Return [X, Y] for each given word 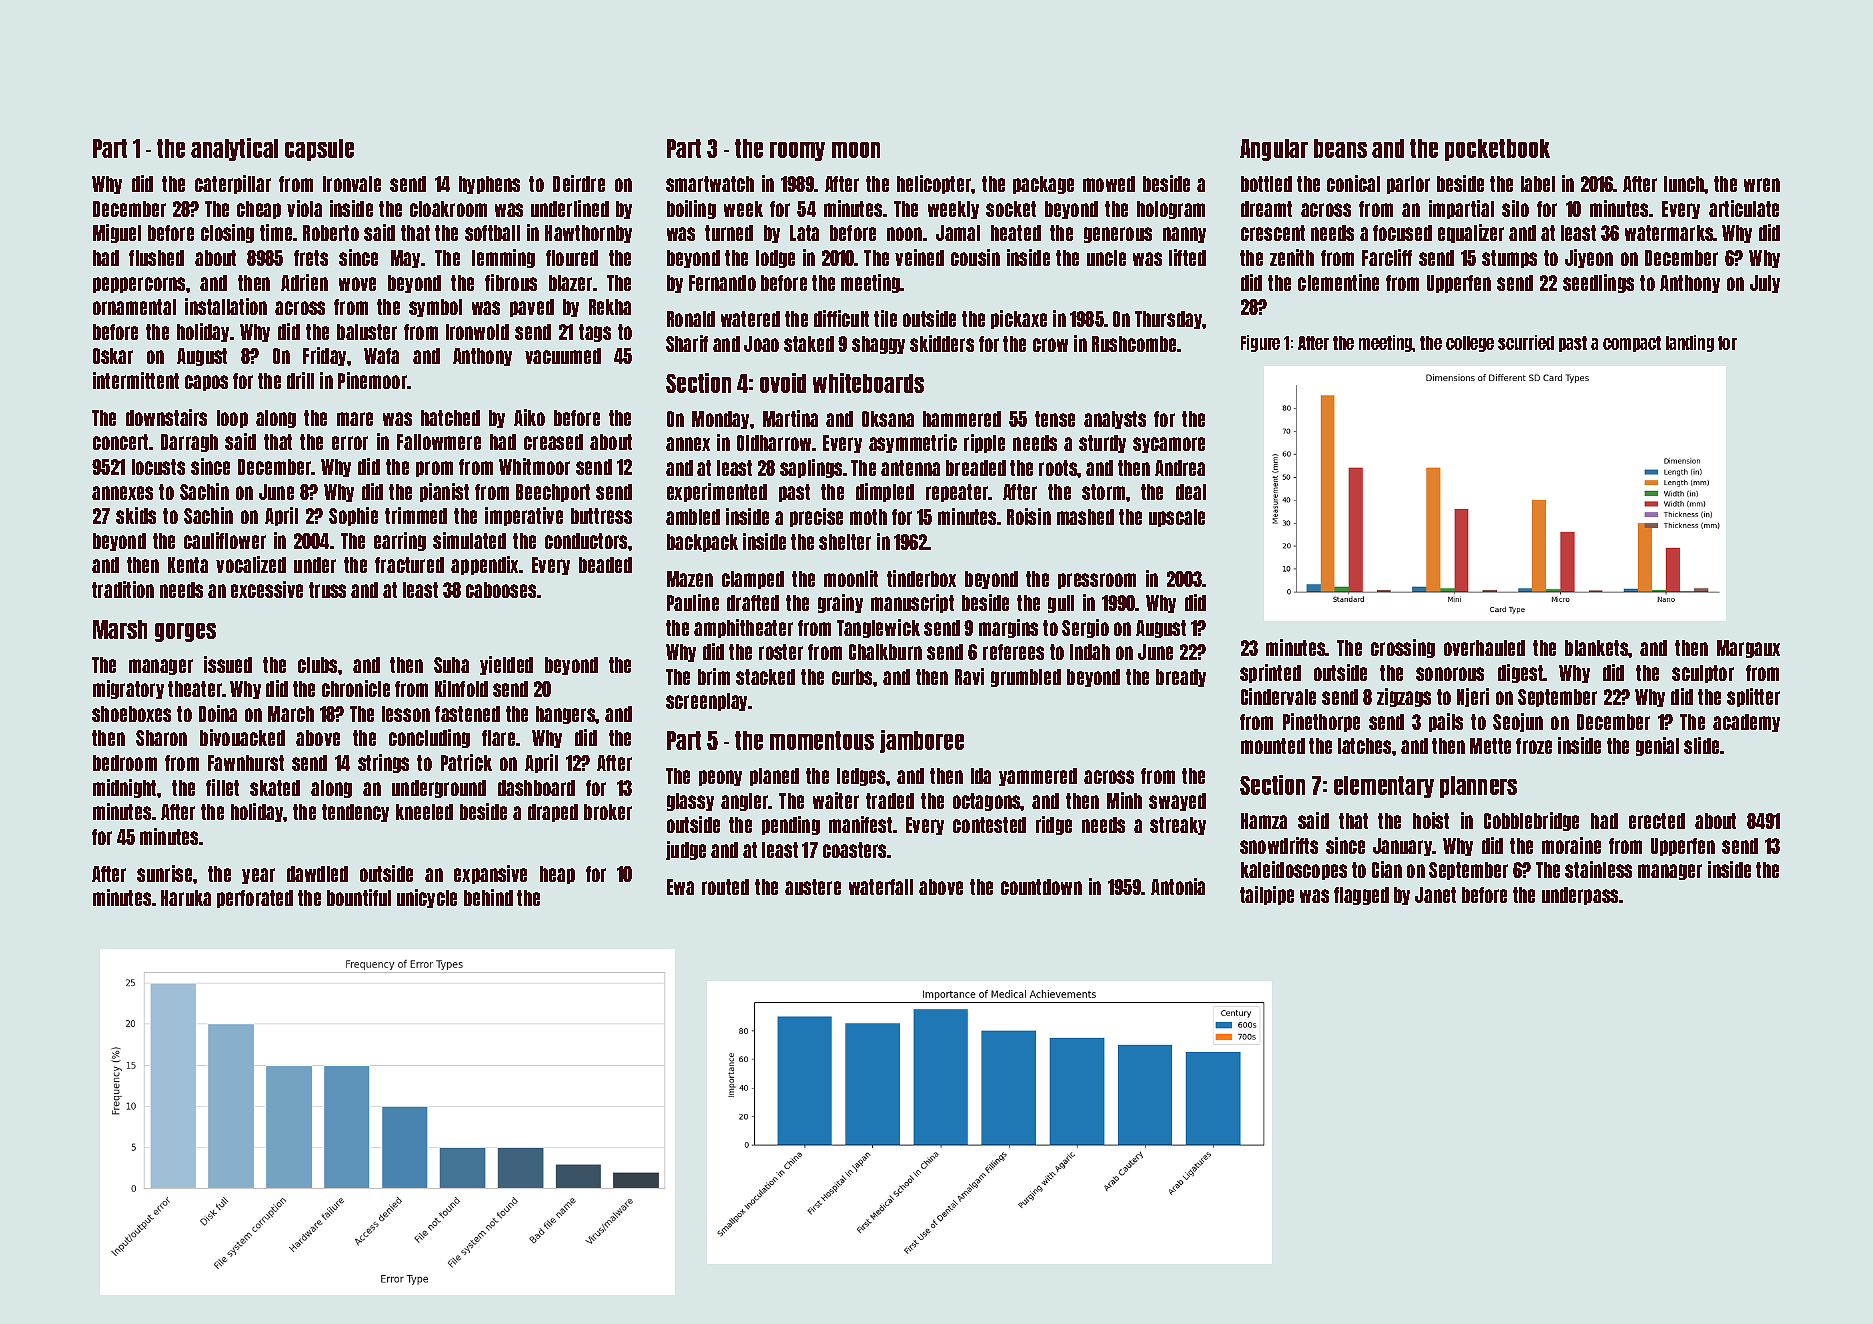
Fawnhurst [246, 763]
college [1470, 344]
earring [400, 541]
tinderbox [921, 578]
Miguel [117, 233]
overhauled [1484, 648]
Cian [1387, 869]
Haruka [186, 898]
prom [434, 469]
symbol [435, 308]
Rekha [610, 307]
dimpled [885, 492]
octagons [987, 802]
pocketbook [1497, 150]
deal [1191, 492]
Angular [1274, 150]
